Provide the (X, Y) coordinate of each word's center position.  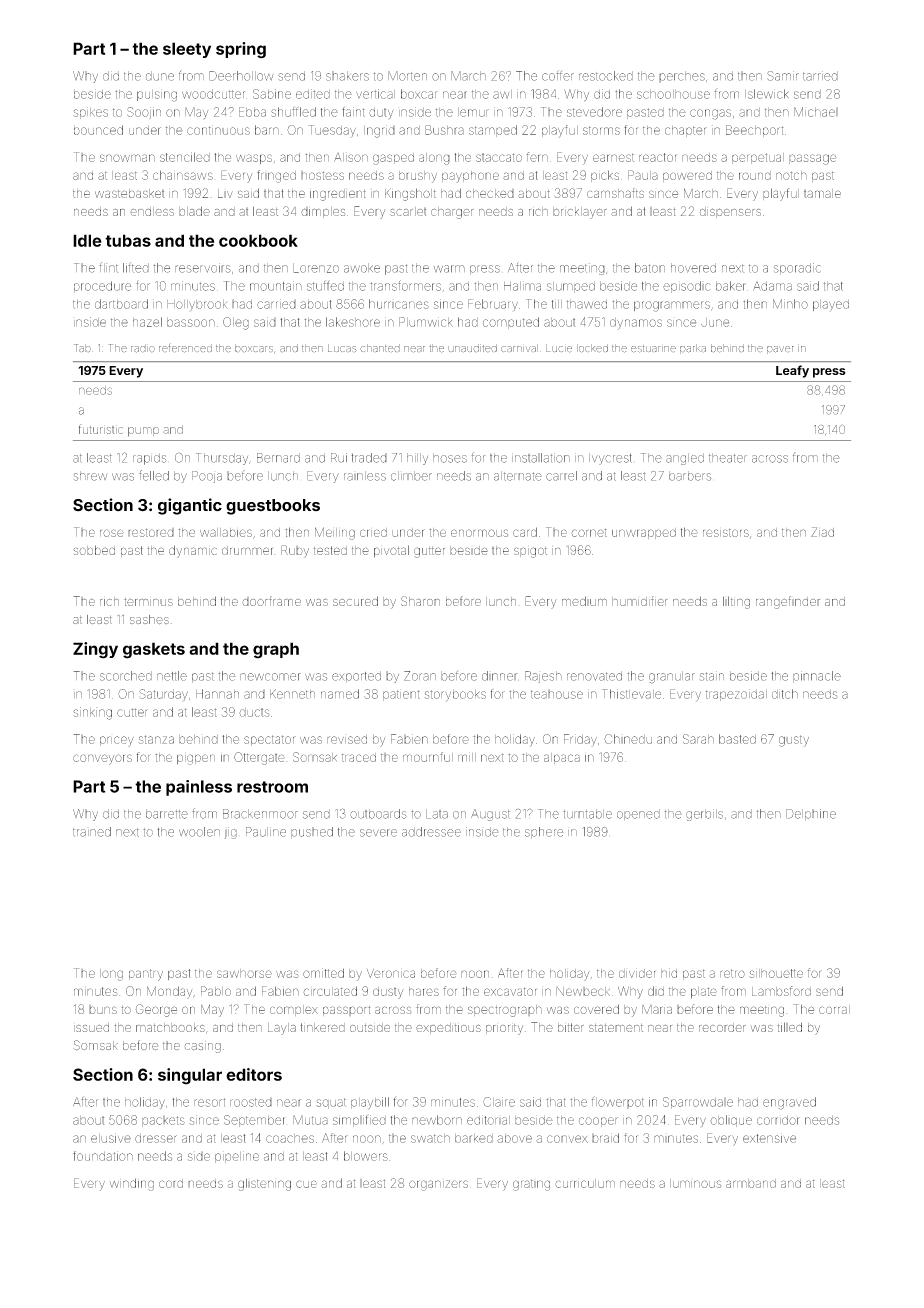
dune (160, 76)
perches (682, 77)
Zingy (95, 650)
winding (132, 1184)
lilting (736, 602)
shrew (90, 476)
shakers (347, 76)
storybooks (455, 696)
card (525, 532)
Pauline (266, 832)
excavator (510, 992)
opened (638, 814)
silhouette (776, 973)
